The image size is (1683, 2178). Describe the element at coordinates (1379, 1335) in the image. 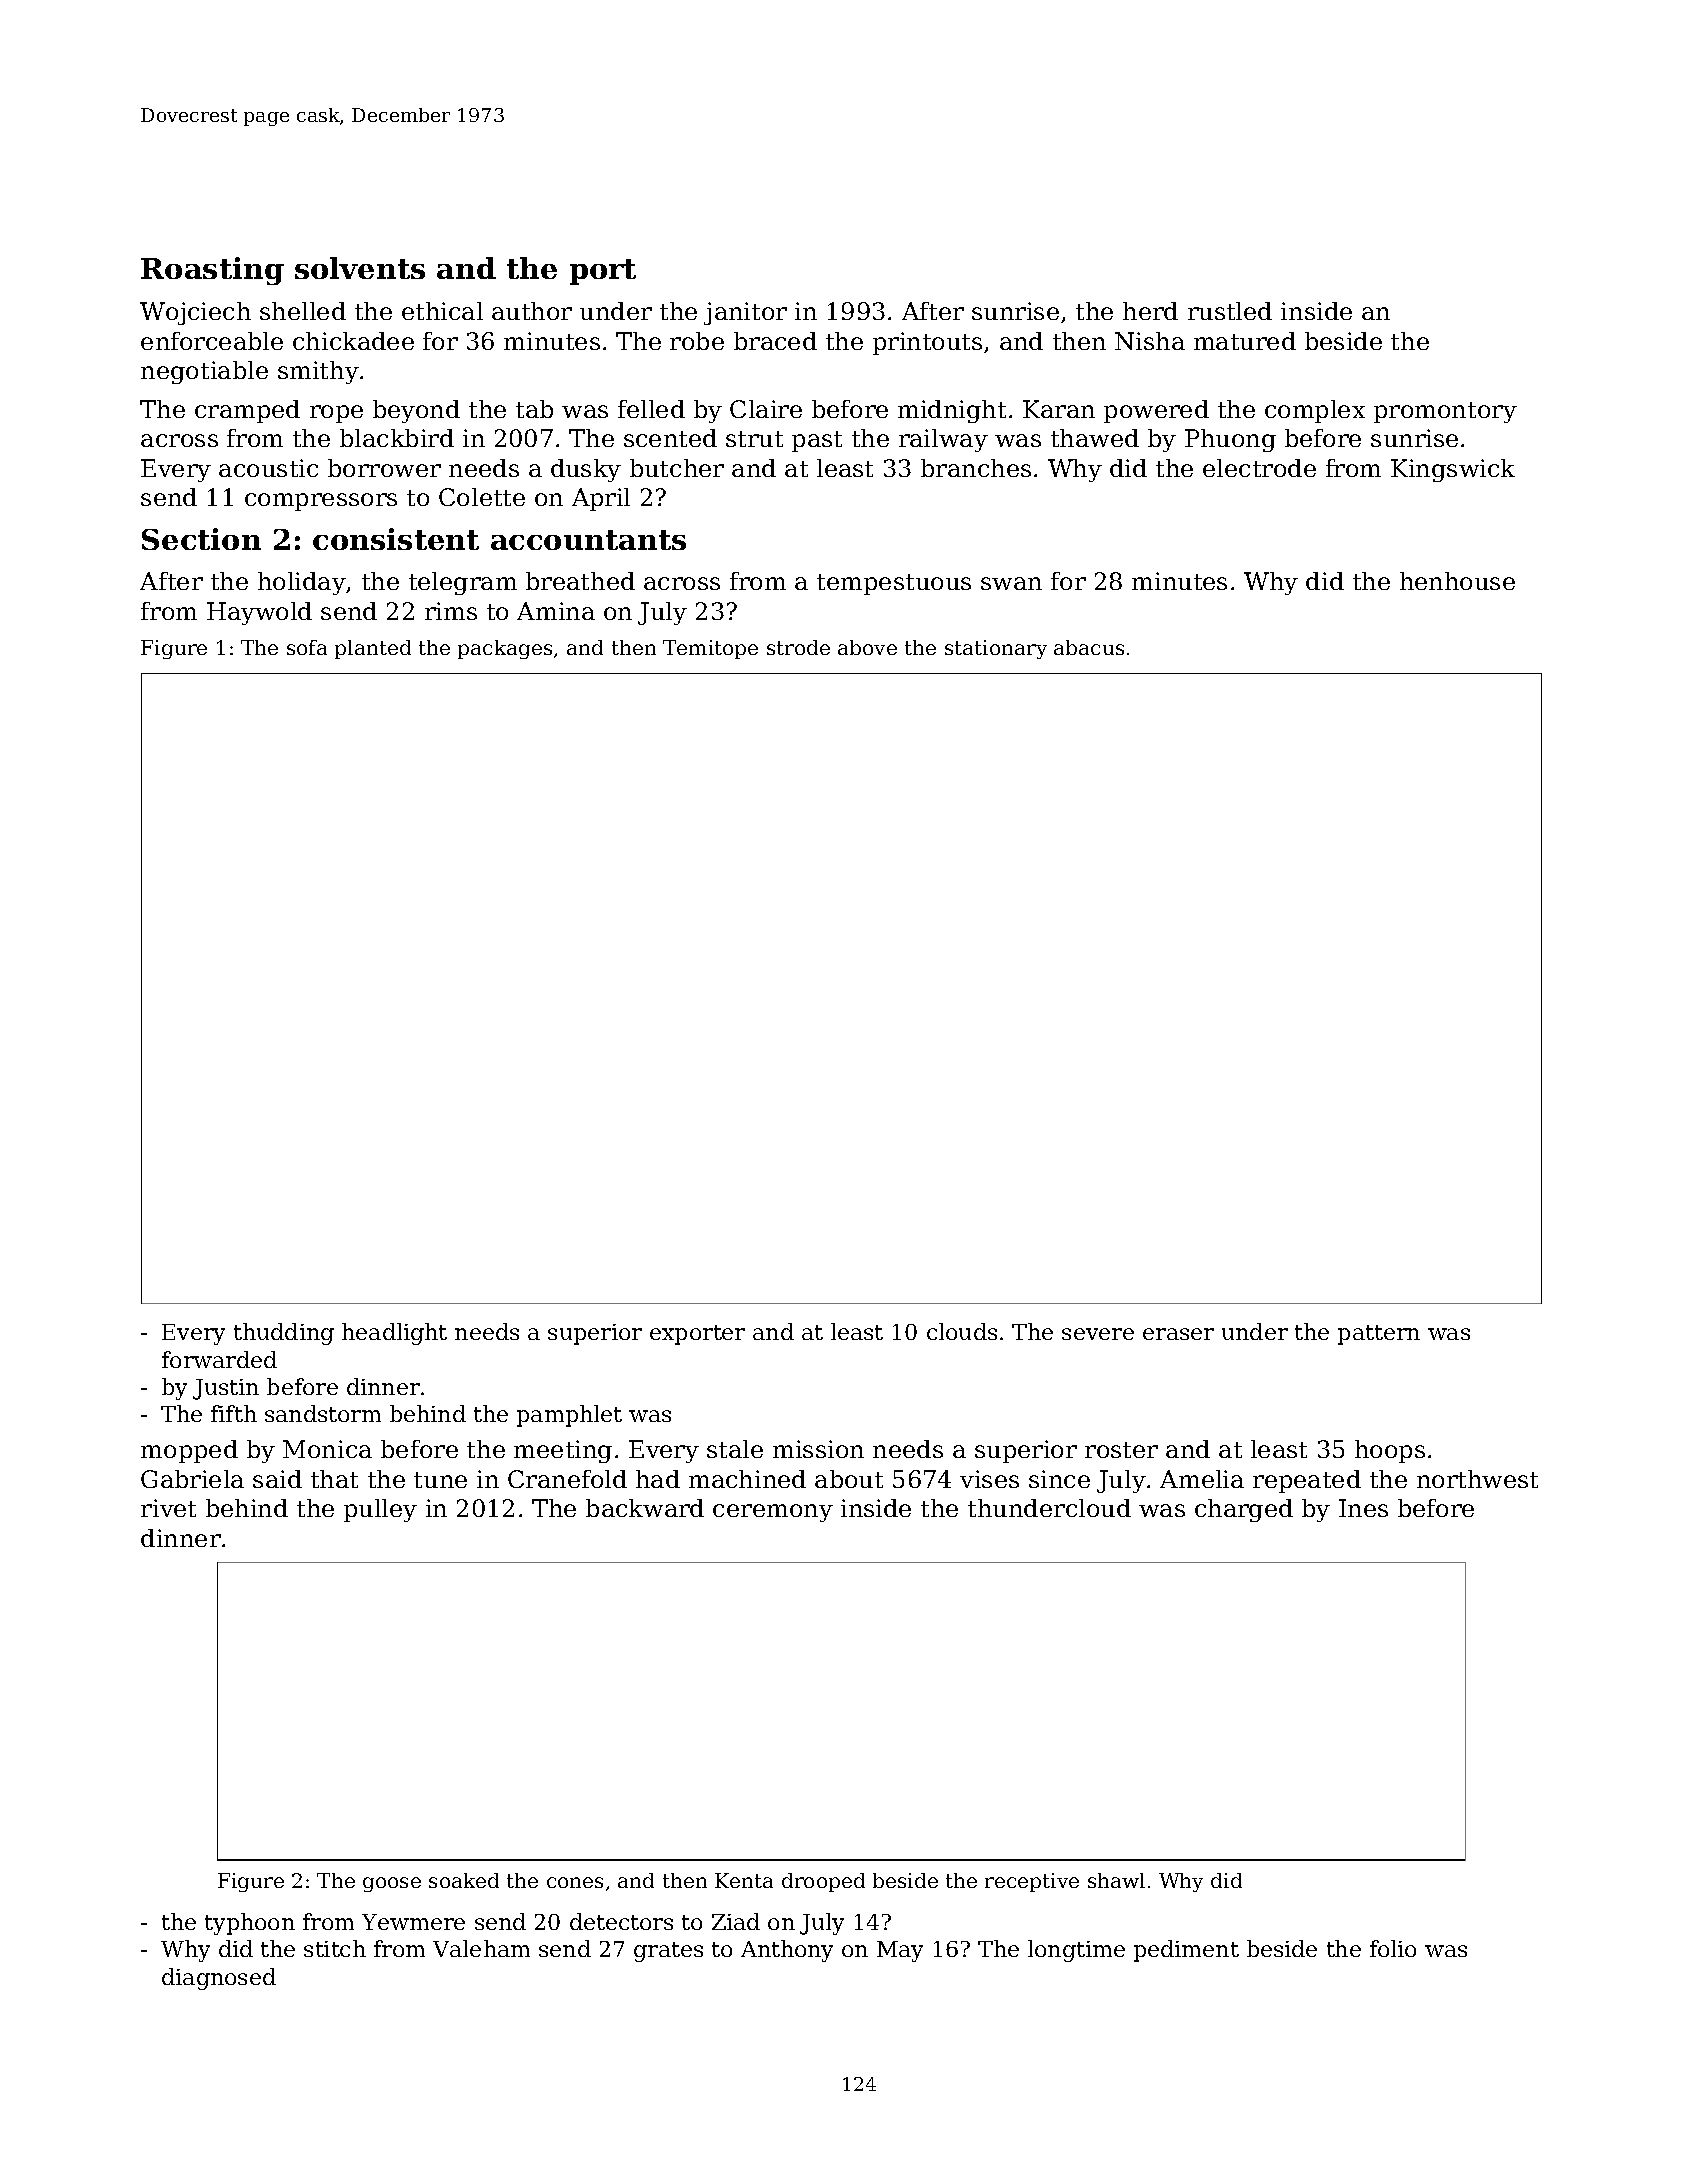

I see `pattern` at that location.
